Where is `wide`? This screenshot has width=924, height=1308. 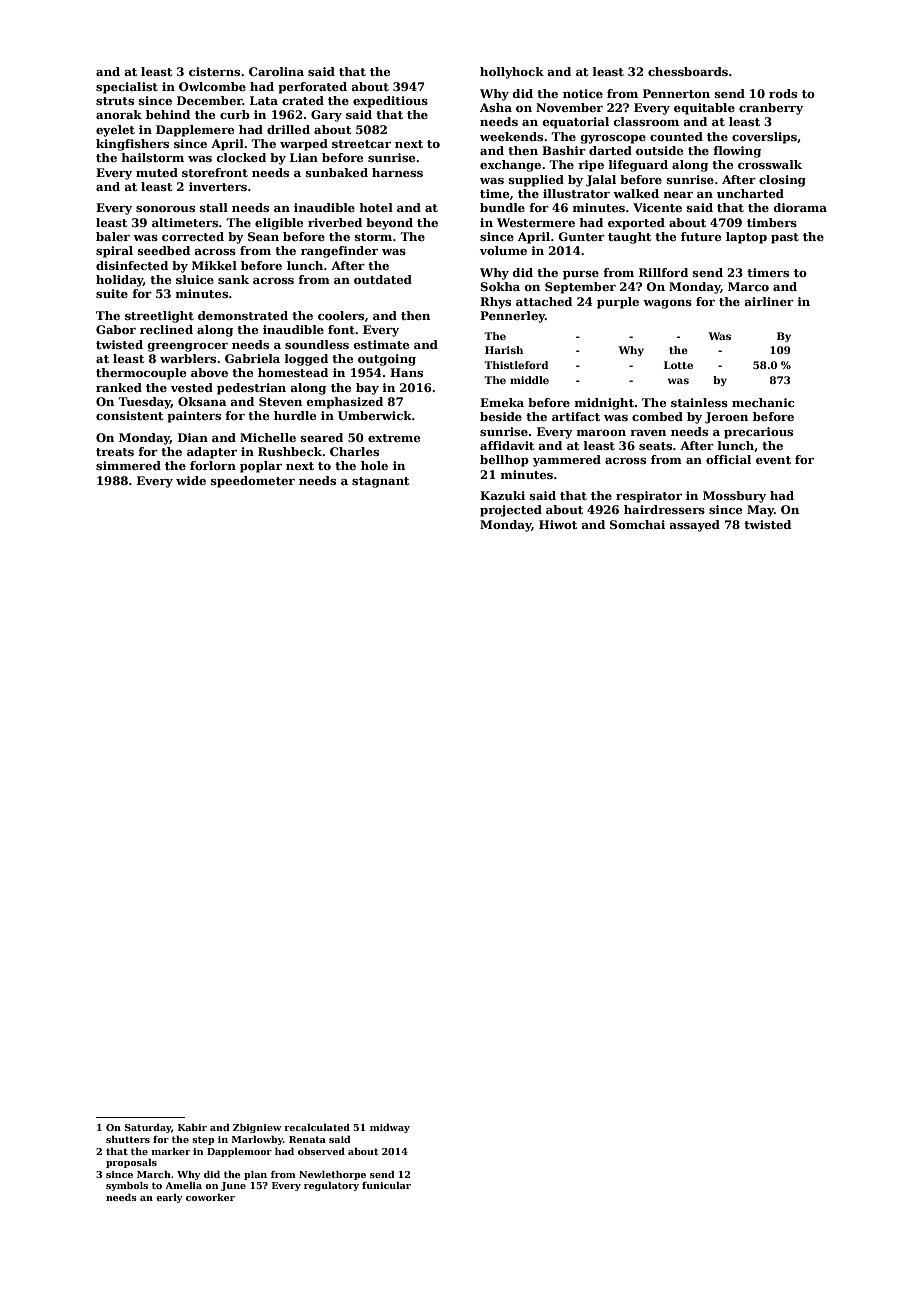 wide is located at coordinates (191, 480).
